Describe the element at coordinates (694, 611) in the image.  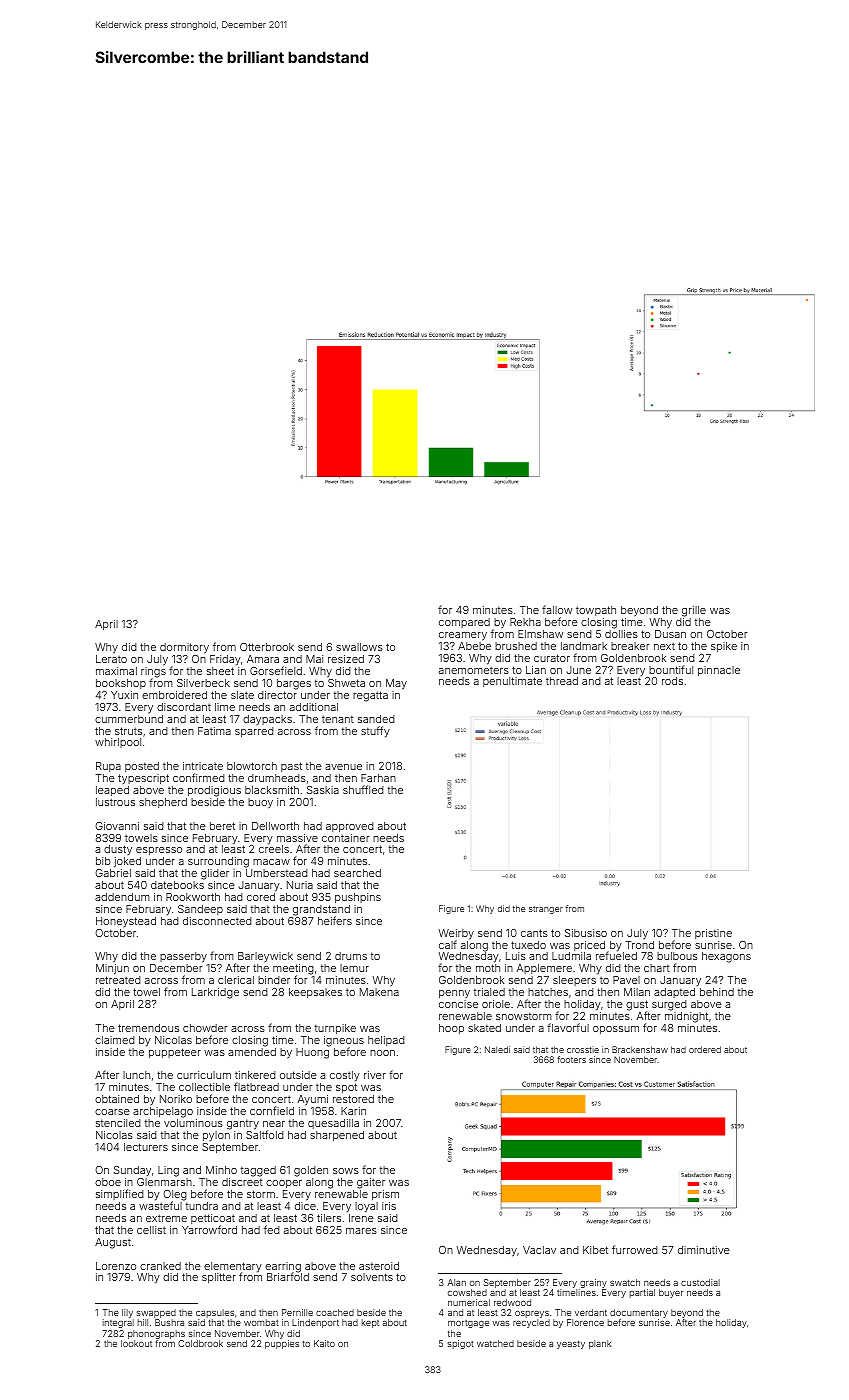
I see `grille` at that location.
